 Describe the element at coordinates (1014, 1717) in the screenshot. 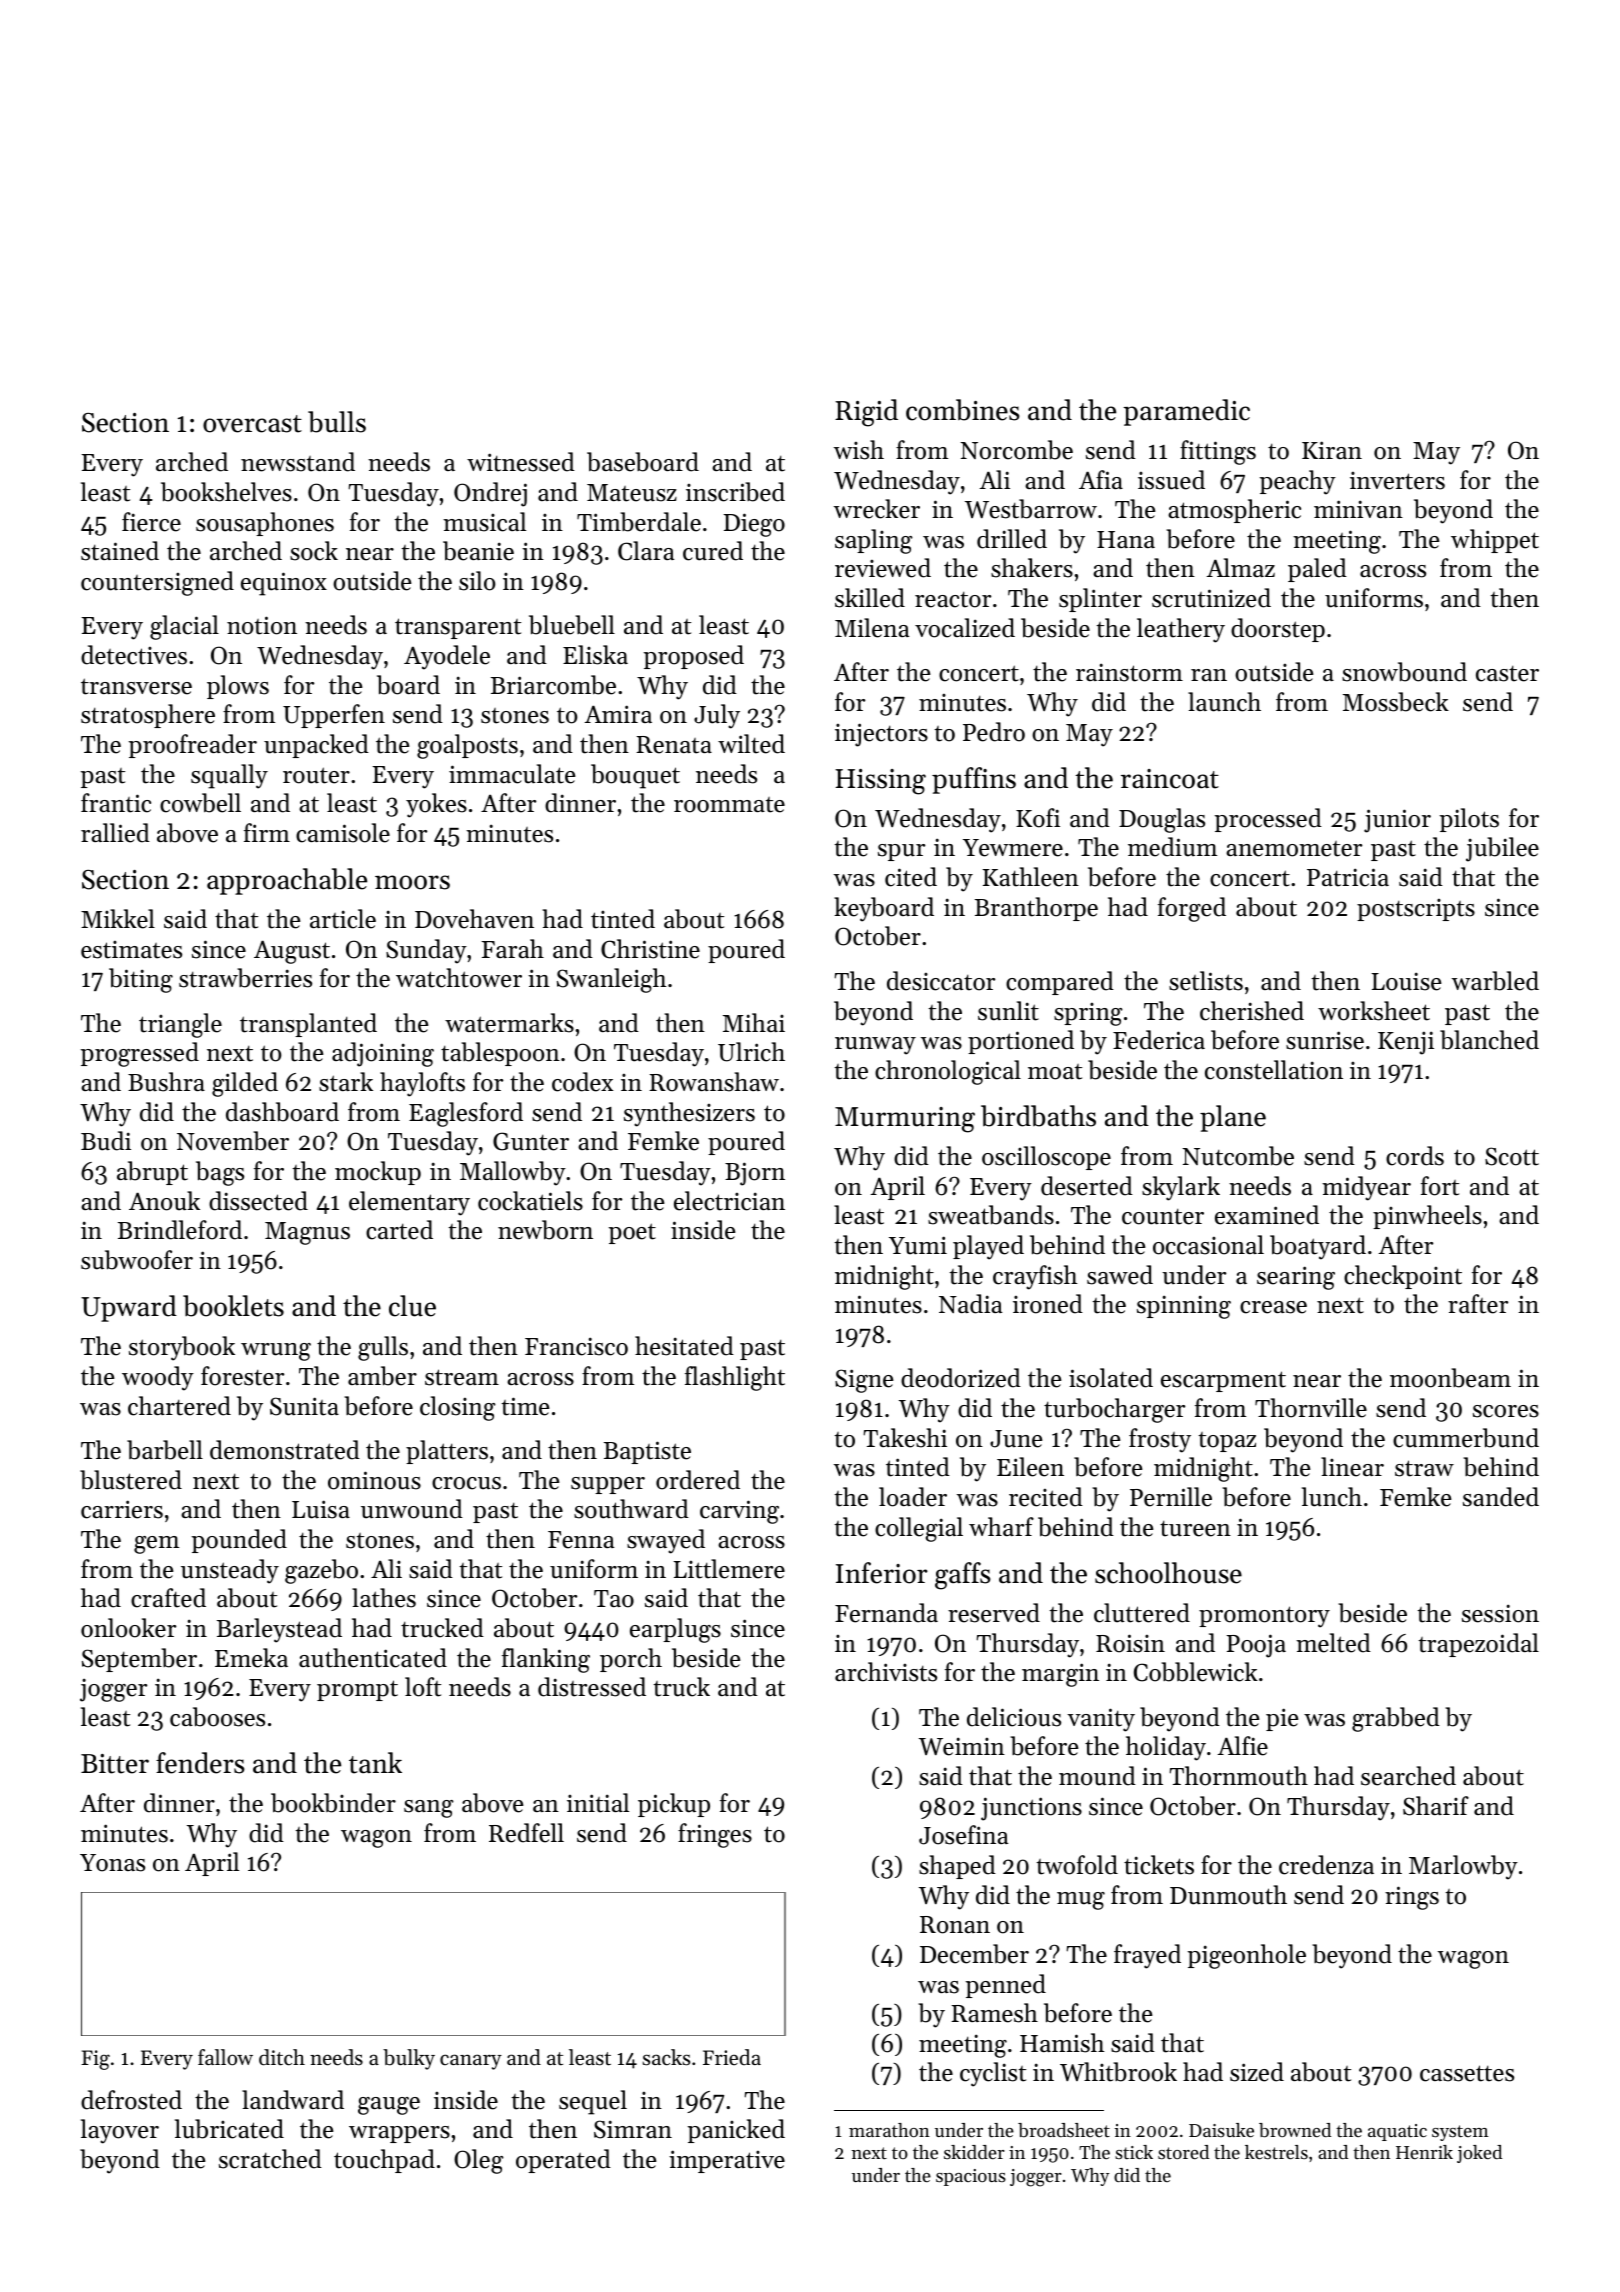

I see `delicious` at that location.
